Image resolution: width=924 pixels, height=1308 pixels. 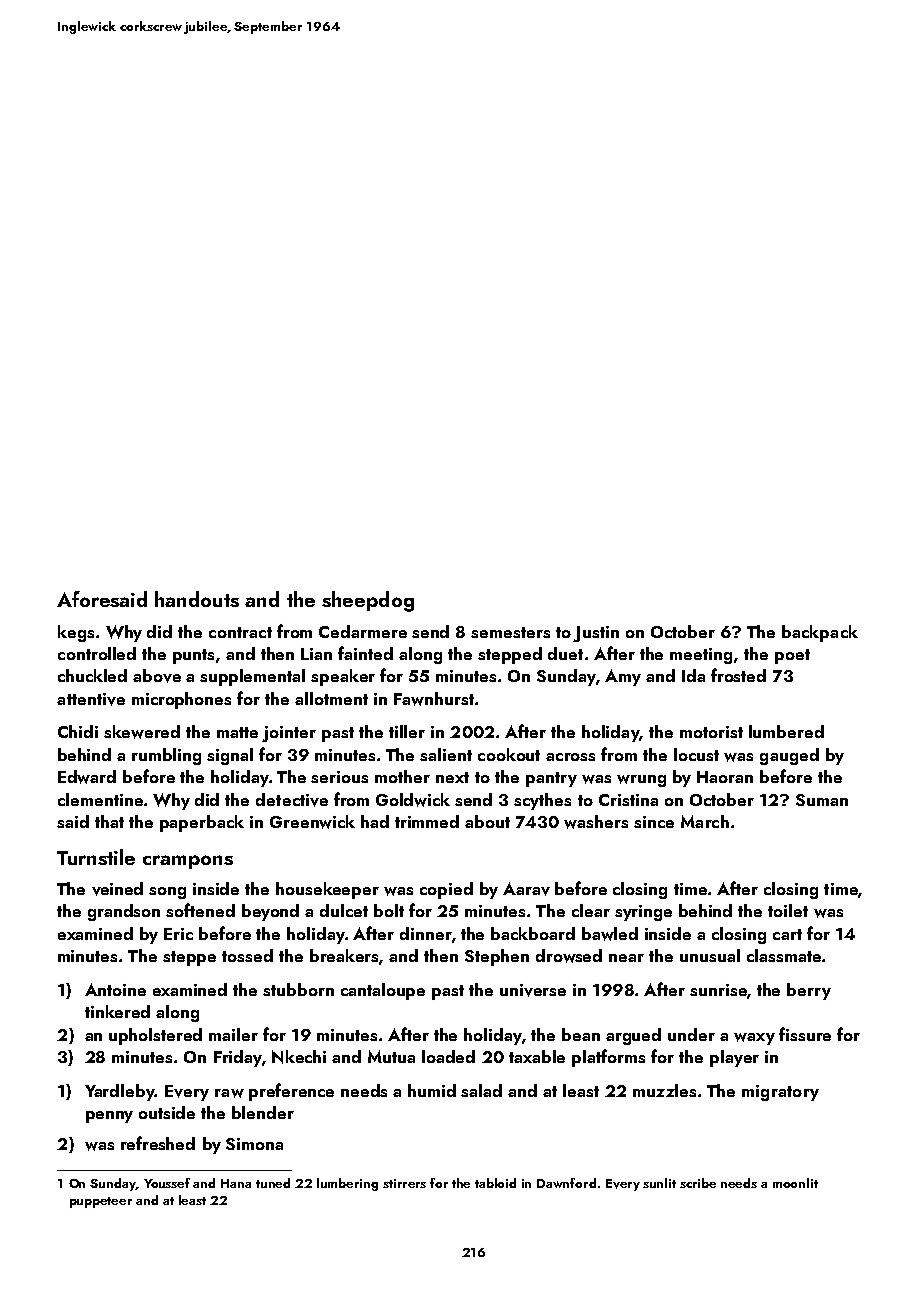 What do you see at coordinates (197, 599) in the screenshot?
I see `handouts` at bounding box center [197, 599].
